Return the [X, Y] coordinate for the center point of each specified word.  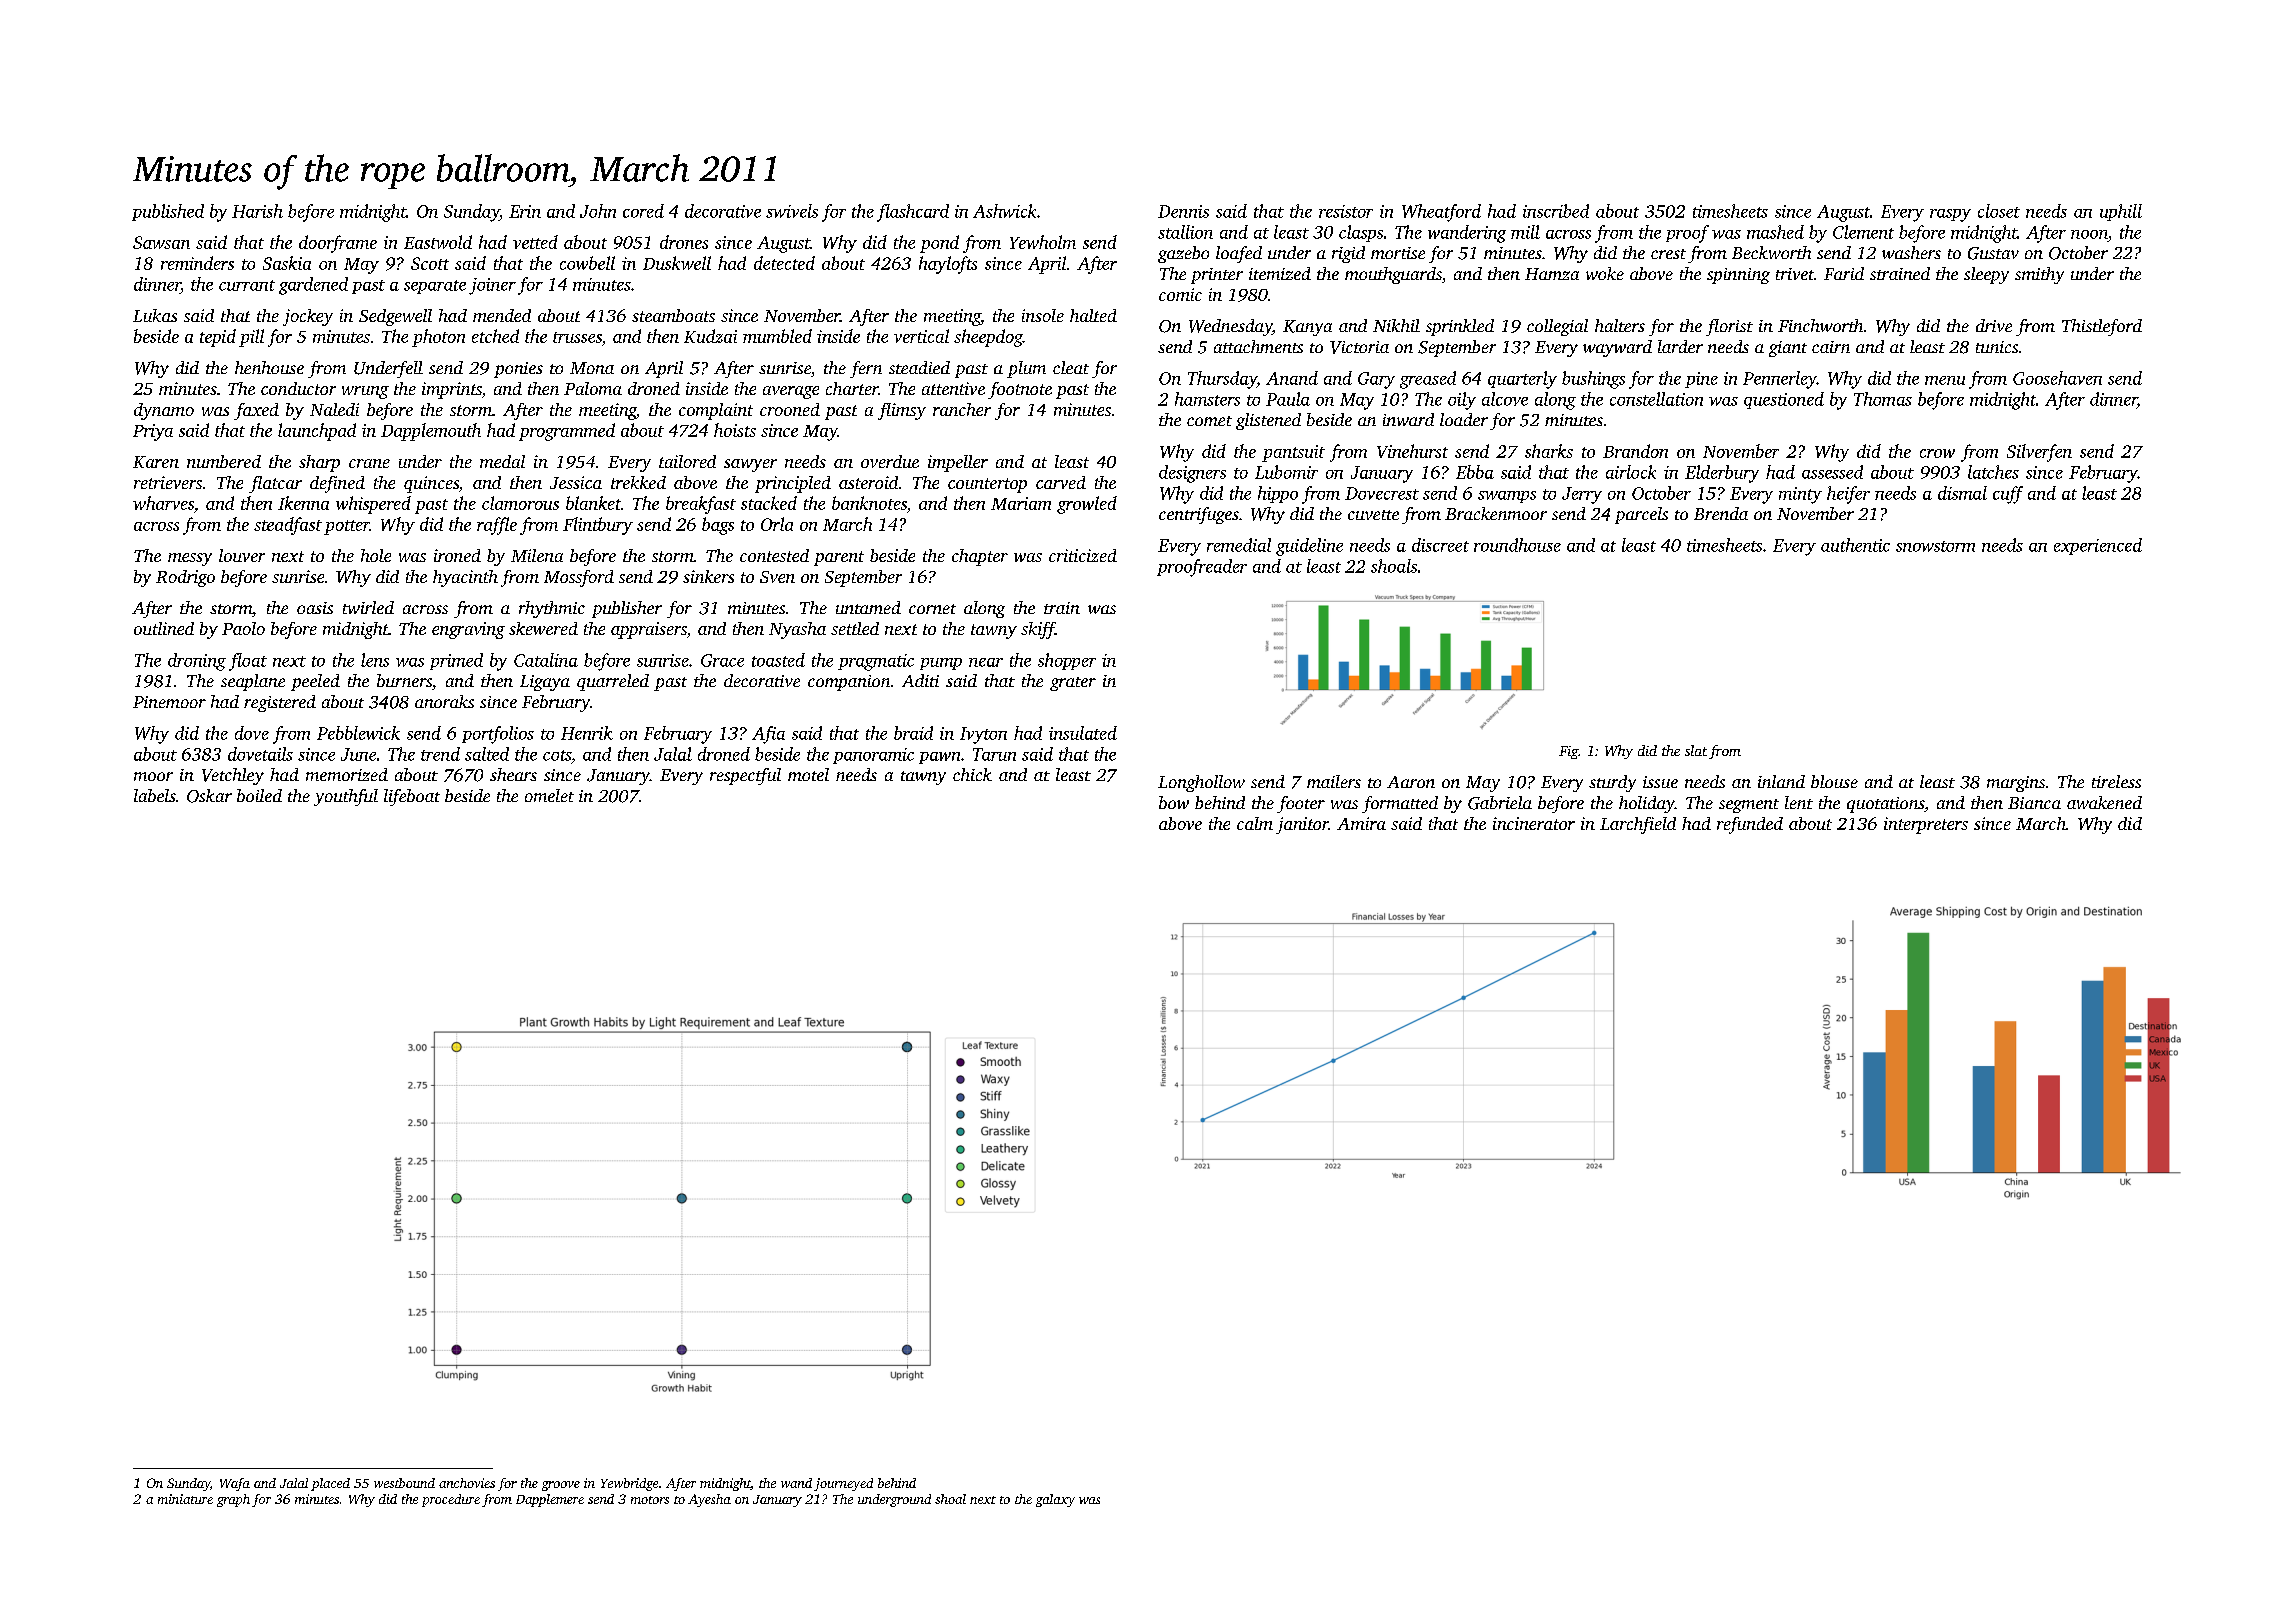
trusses [577, 337]
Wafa [235, 1484]
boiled [259, 795]
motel [808, 774]
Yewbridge [629, 1484]
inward [1408, 419]
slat [1696, 750]
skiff [1038, 630]
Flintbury [598, 526]
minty [1800, 495]
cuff [2008, 495]
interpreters [1926, 825]
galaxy [1055, 1500]
